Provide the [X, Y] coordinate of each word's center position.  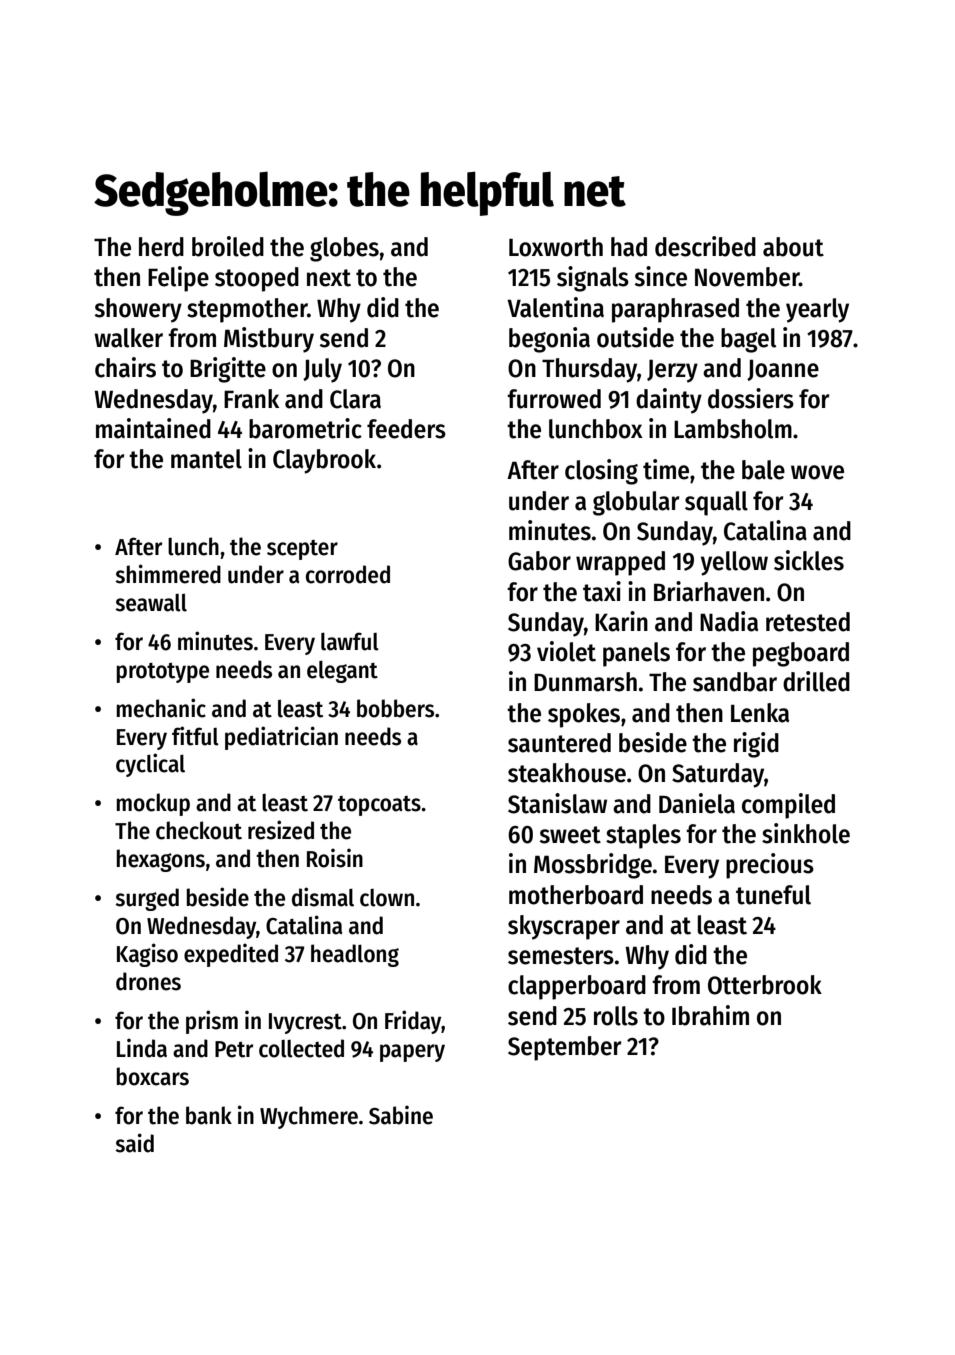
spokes [584, 715]
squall [716, 503]
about [793, 247]
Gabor [539, 561]
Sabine [401, 1115]
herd [161, 247]
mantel [206, 459]
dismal [323, 897]
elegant [342, 672]
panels [636, 654]
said [134, 1143]
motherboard [576, 895]
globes [344, 249]
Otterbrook [765, 985]
